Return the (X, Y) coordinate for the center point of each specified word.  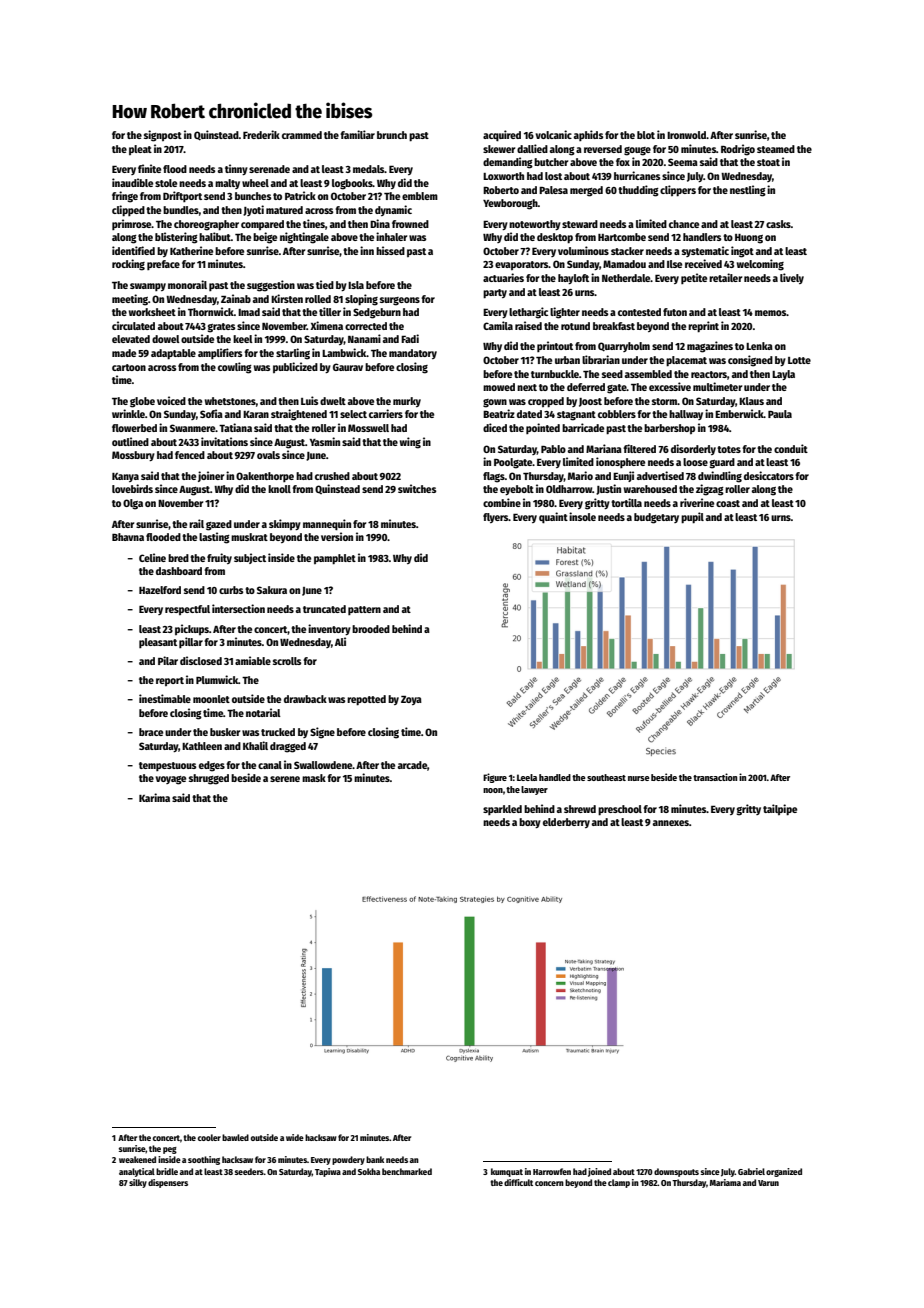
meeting (130, 300)
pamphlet (335, 559)
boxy (530, 823)
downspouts (676, 1172)
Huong (749, 239)
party (495, 294)
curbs (231, 590)
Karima (154, 797)
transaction (715, 777)
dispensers (168, 1183)
